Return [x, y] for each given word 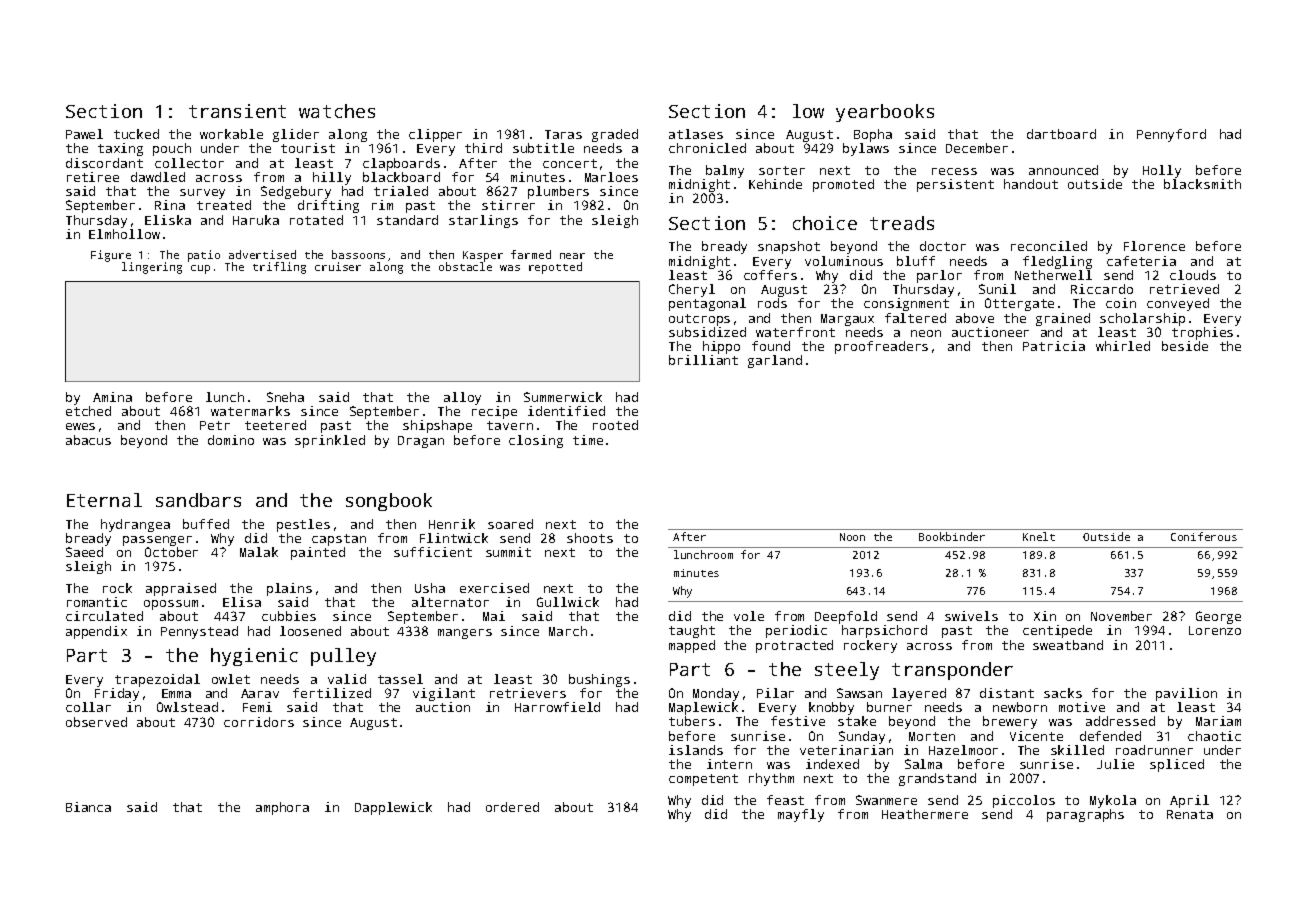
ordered [512, 807]
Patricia [1054, 346]
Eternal [104, 500]
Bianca [88, 807]
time [588, 440]
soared [510, 524]
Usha [430, 588]
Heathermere [925, 814]
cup [200, 269]
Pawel [84, 134]
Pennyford [1171, 135]
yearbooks [885, 113]
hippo [721, 347]
